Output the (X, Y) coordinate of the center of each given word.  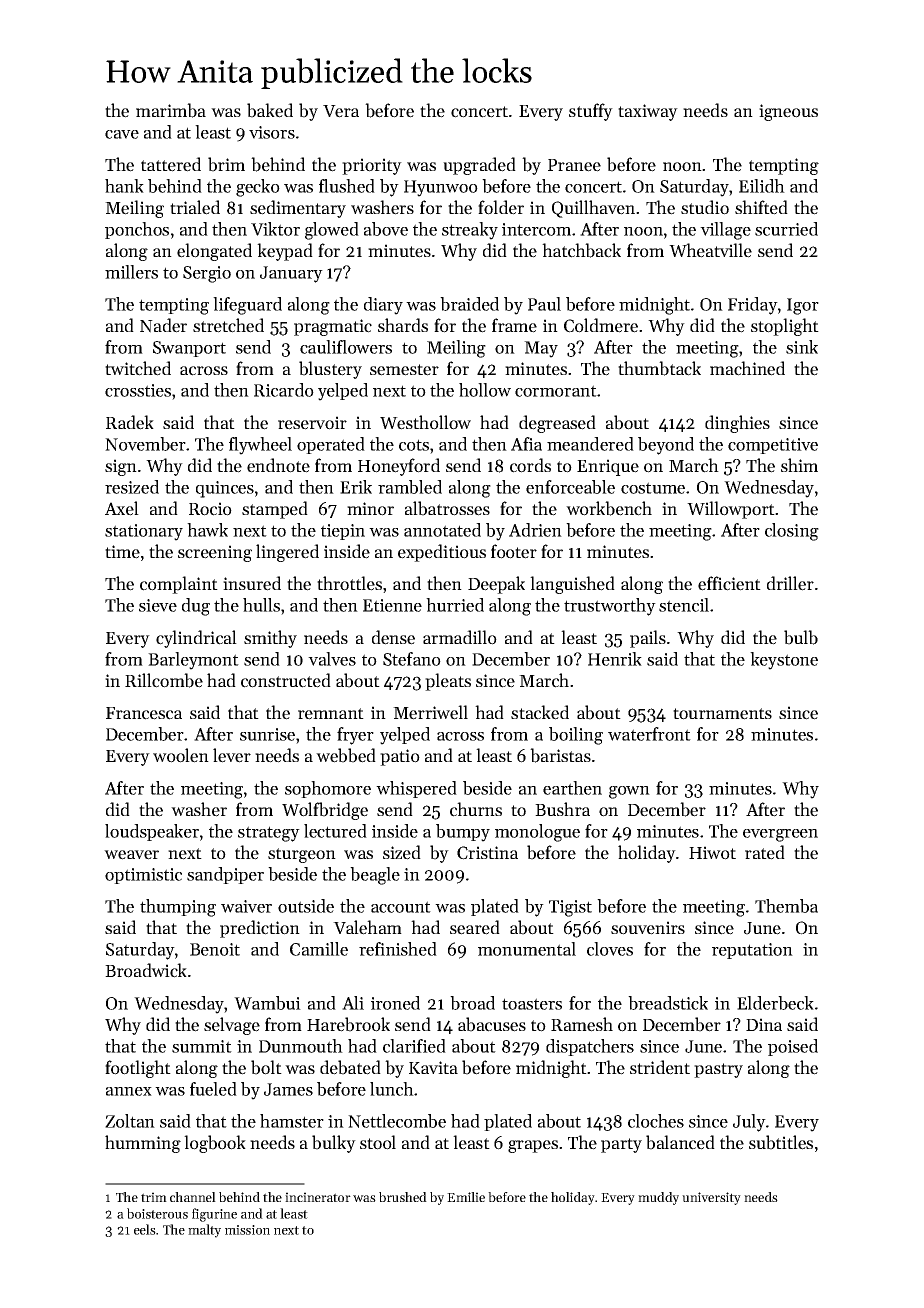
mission (247, 1230)
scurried (786, 229)
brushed (403, 1197)
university (711, 1198)
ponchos (137, 230)
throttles (349, 583)
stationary (144, 532)
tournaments (722, 714)
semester (404, 370)
